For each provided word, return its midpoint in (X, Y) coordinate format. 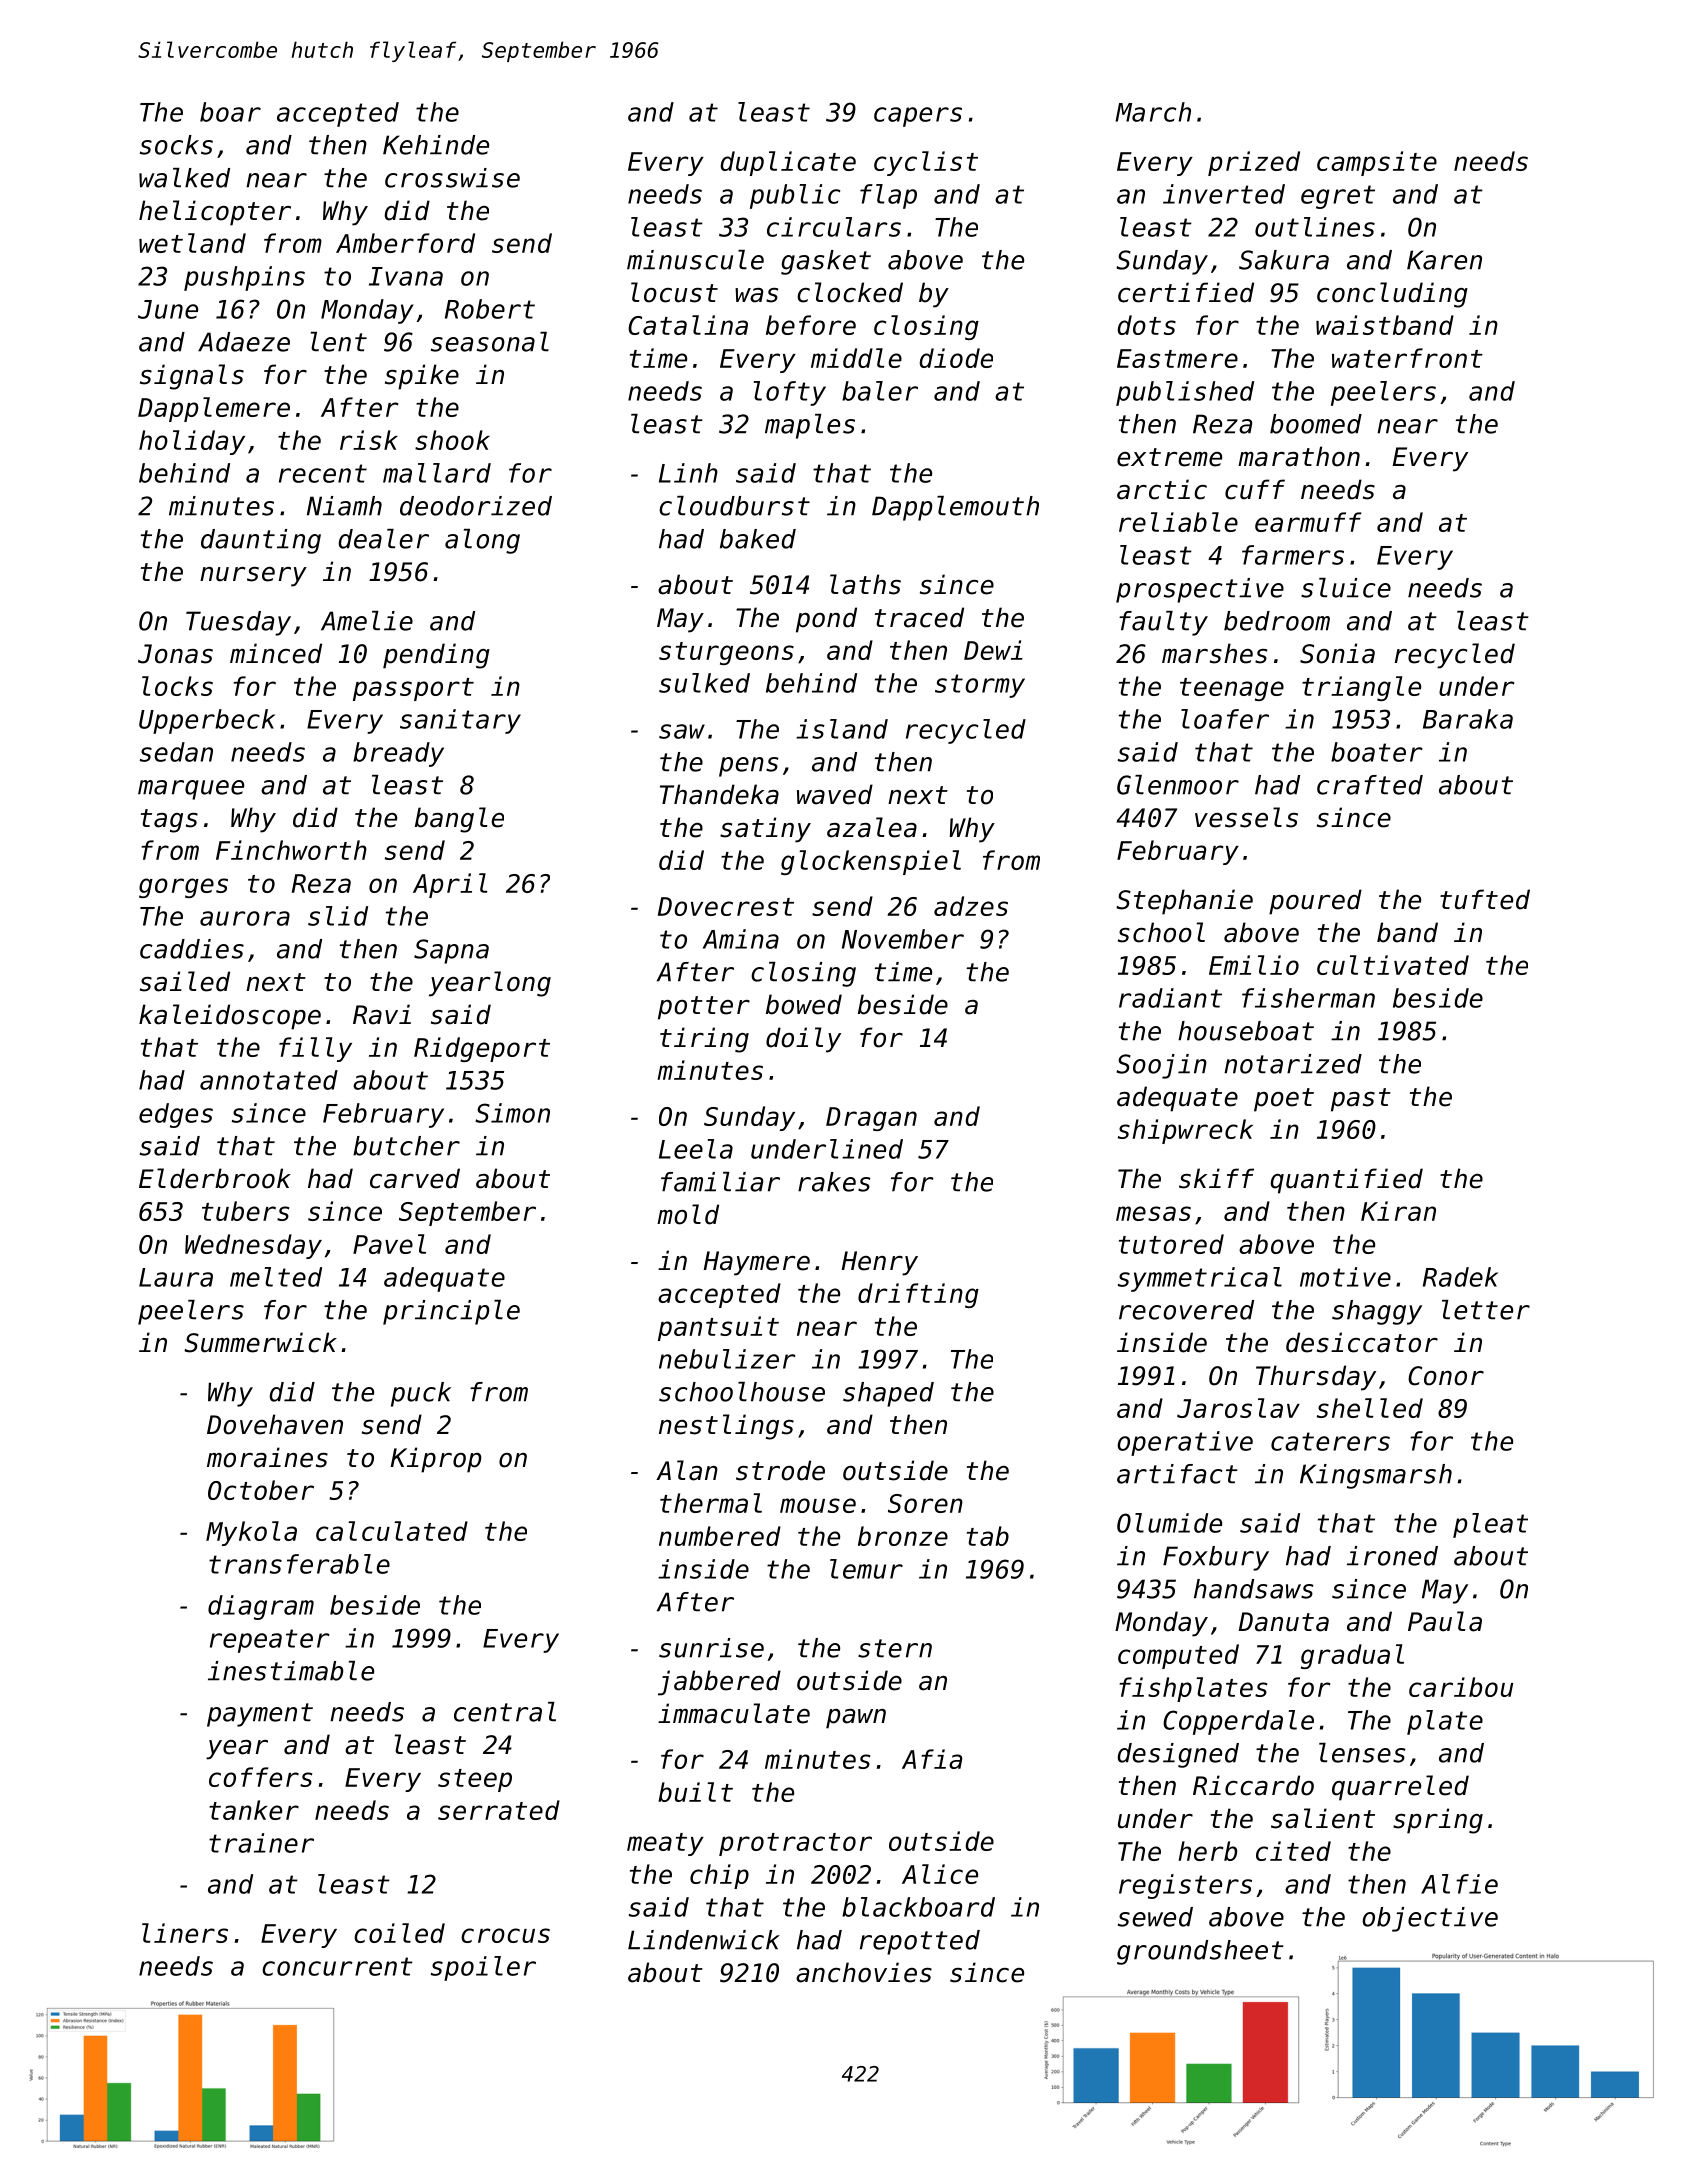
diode (956, 358)
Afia (932, 1759)
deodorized (476, 506)
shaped (888, 1394)
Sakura (1284, 260)
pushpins (244, 278)
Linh (688, 473)
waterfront (1407, 358)
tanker (254, 1810)
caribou (1461, 1687)
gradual (1352, 1656)
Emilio (1254, 965)
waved (835, 794)
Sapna (451, 951)
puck (421, 1394)
